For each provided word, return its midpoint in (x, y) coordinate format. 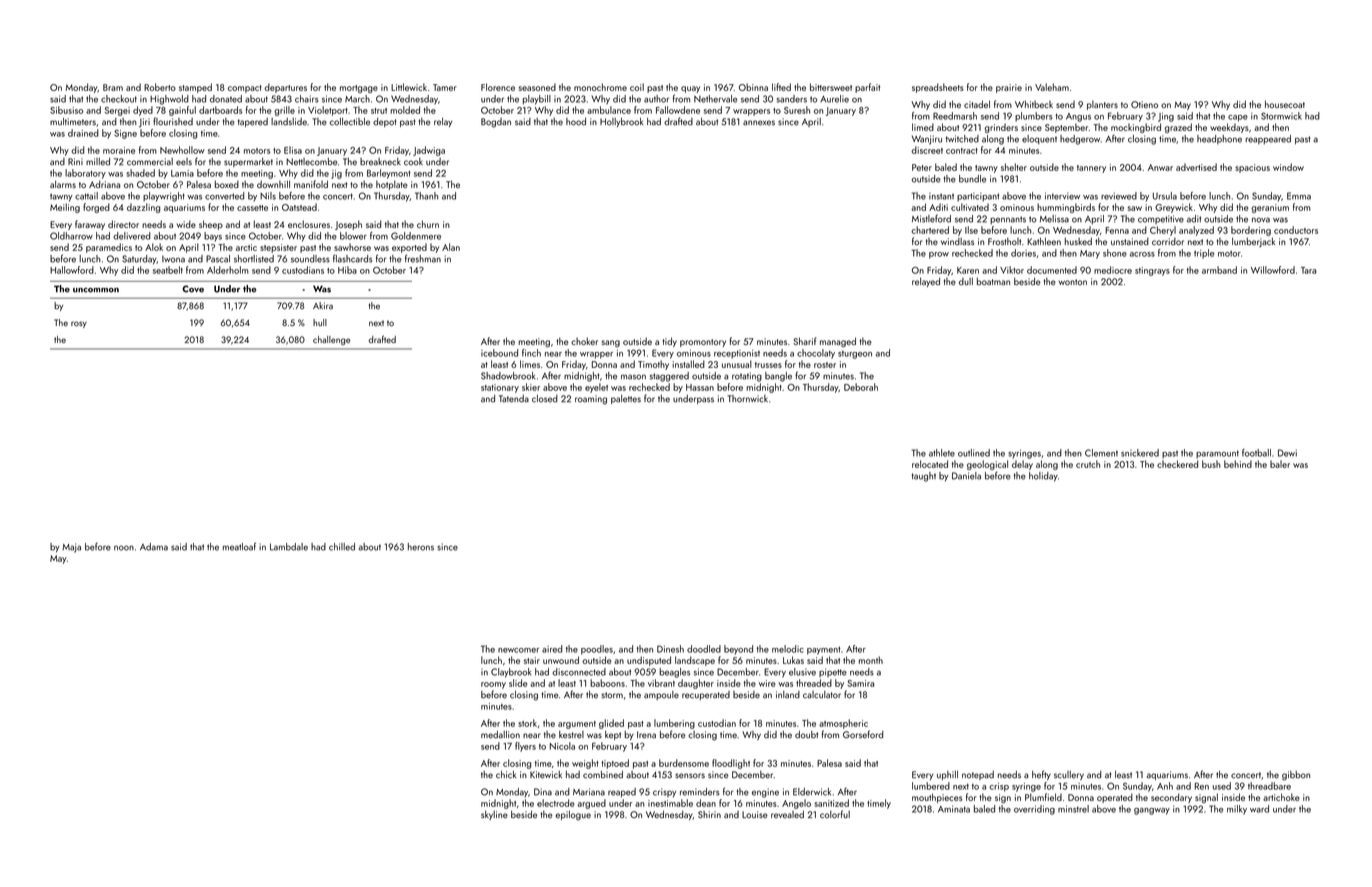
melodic (788, 649)
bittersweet (831, 87)
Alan (451, 247)
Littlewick (409, 87)
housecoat (1285, 104)
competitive (1161, 219)
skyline (494, 815)
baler (1280, 464)
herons (421, 547)
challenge (331, 340)
